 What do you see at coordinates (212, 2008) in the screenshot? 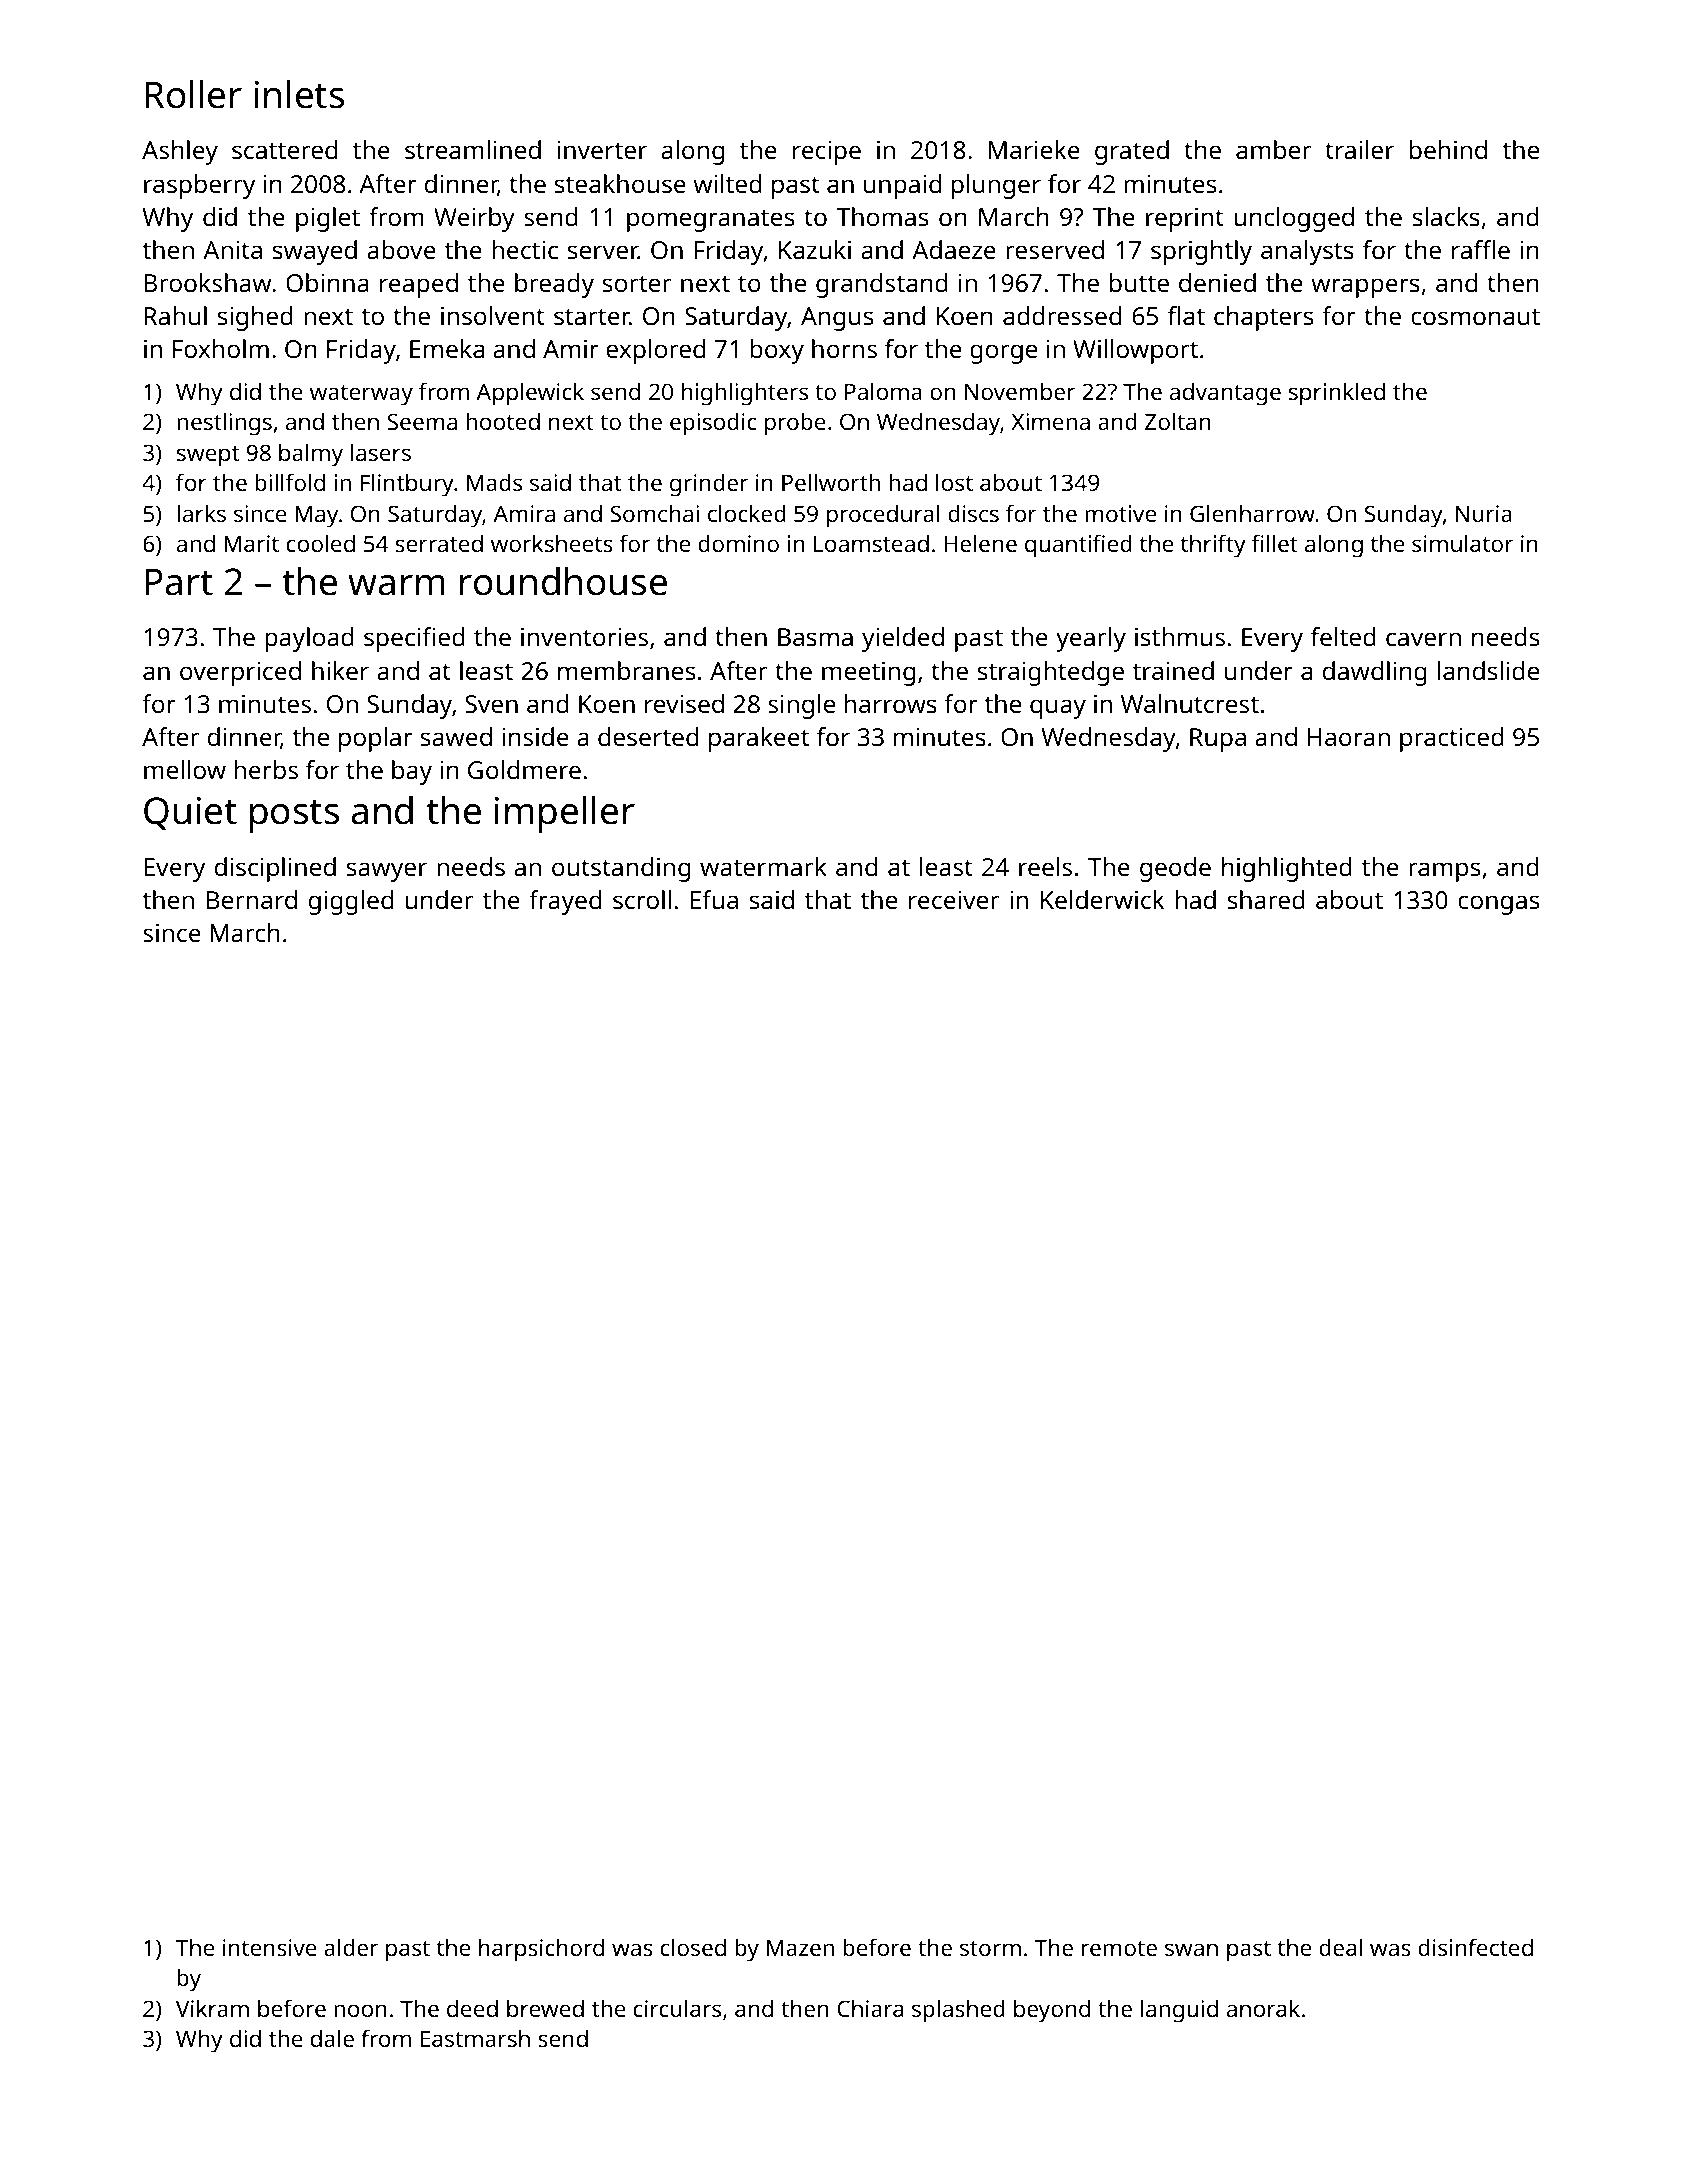
I see `Vikram` at bounding box center [212, 2008].
